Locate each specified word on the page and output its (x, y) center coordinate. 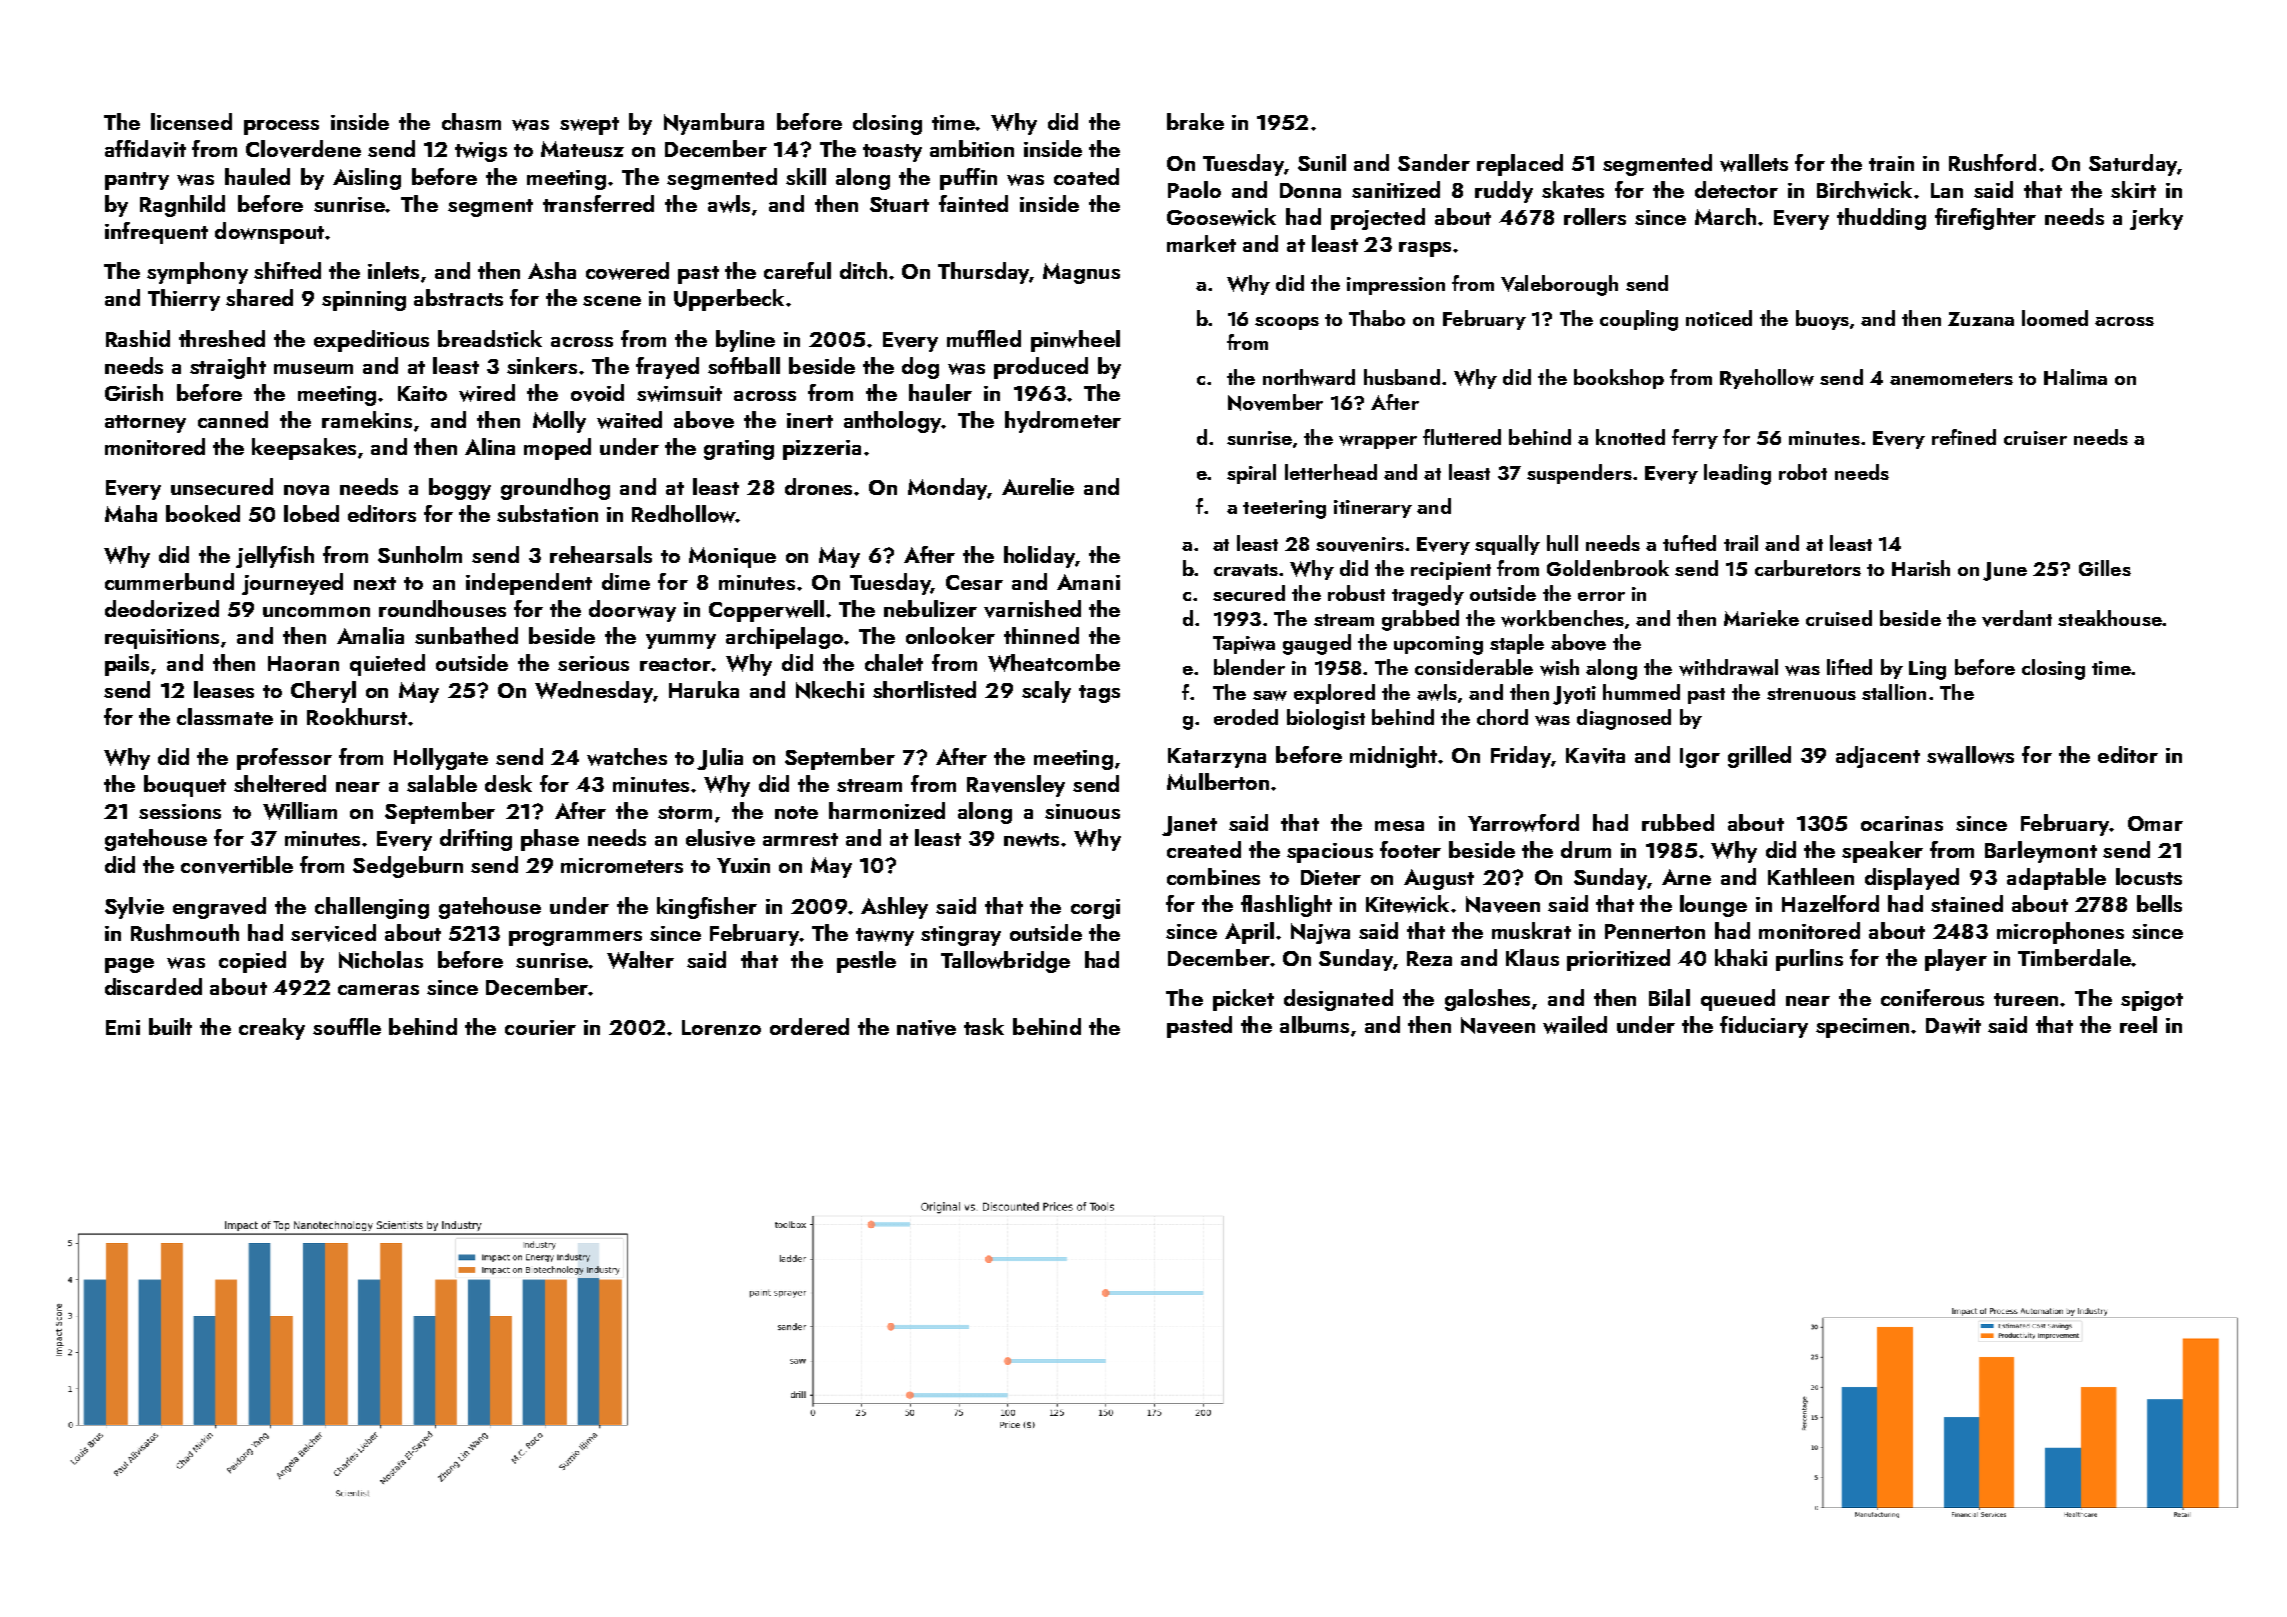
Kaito (422, 393)
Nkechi (830, 690)
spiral (1251, 474)
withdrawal (1728, 667)
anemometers (1951, 379)
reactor (675, 664)
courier (540, 1027)
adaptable (2056, 879)
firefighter (1985, 219)
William (300, 811)
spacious (1330, 853)
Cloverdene (303, 149)
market (1201, 243)
